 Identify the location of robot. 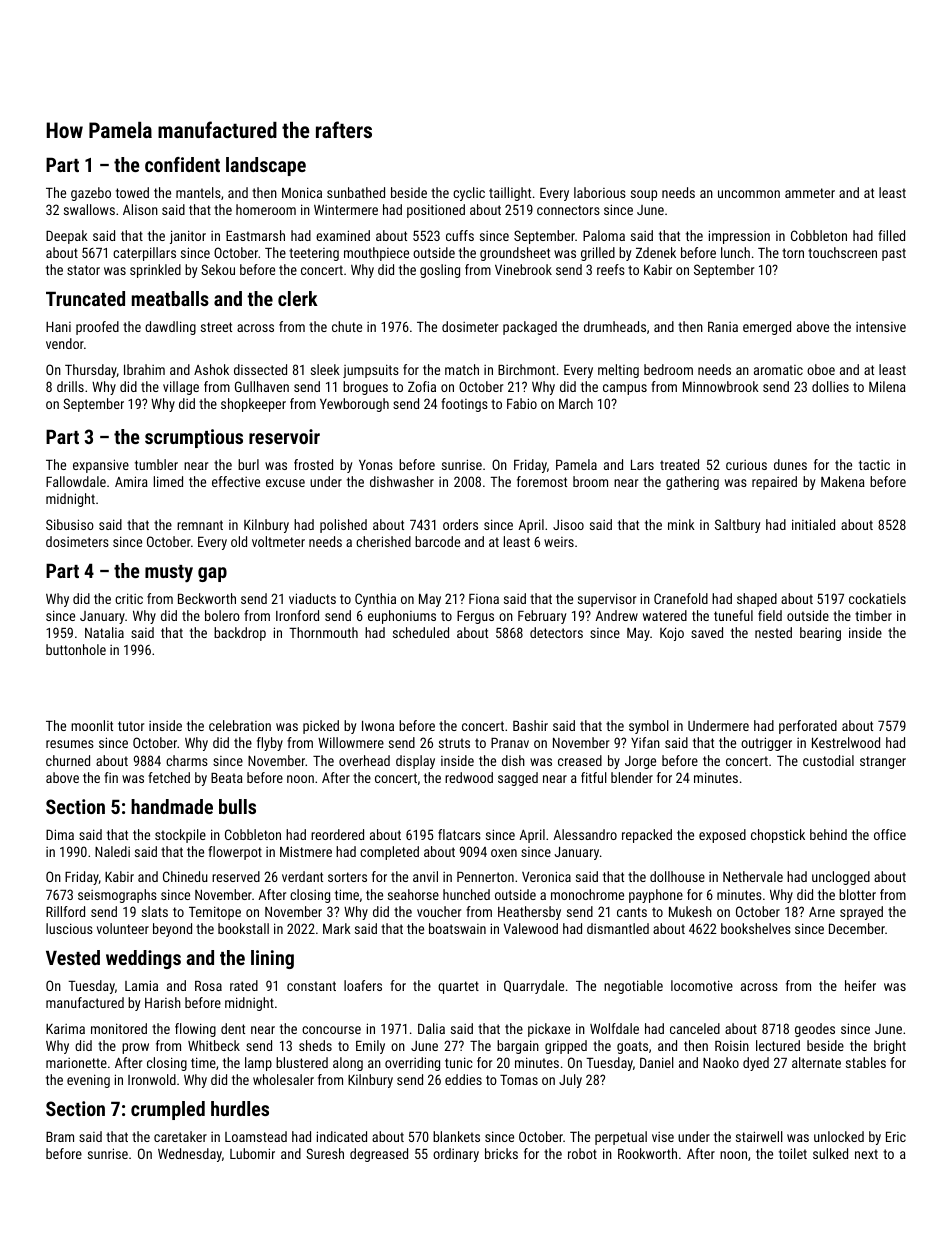
(582, 1153).
